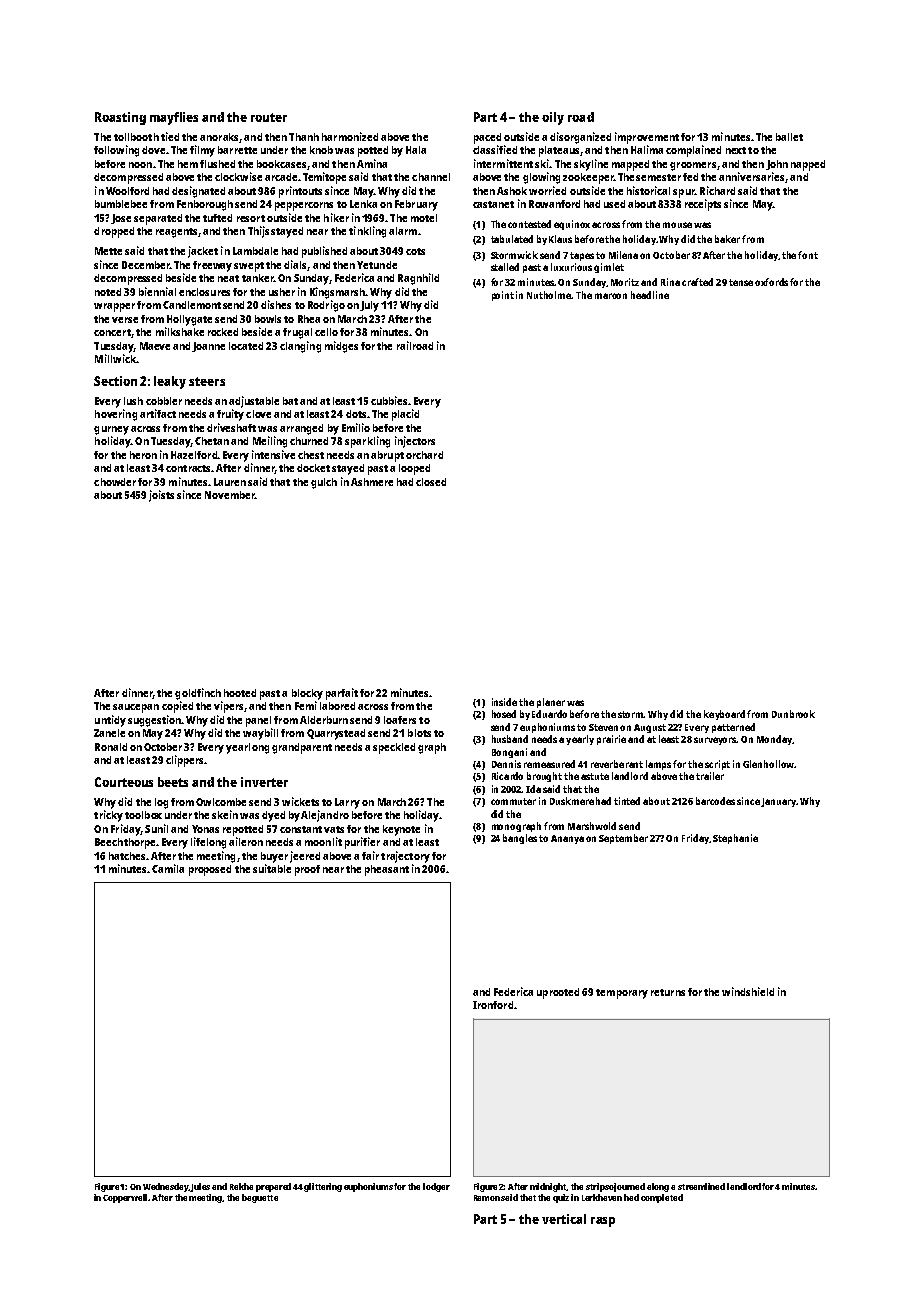 This page has width=924, height=1308. I want to click on milkshake, so click(180, 331).
